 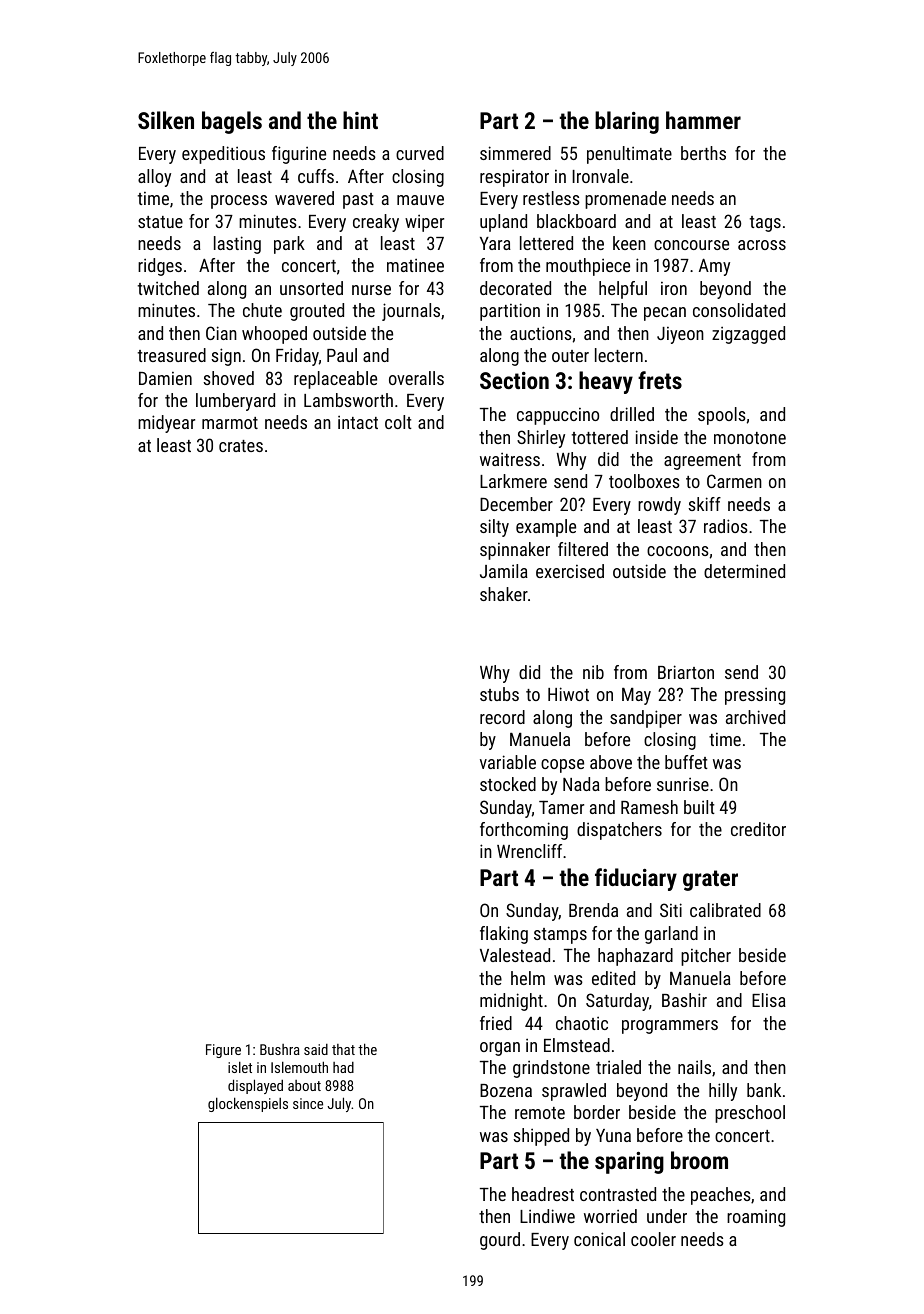 I want to click on flaking, so click(x=504, y=935).
